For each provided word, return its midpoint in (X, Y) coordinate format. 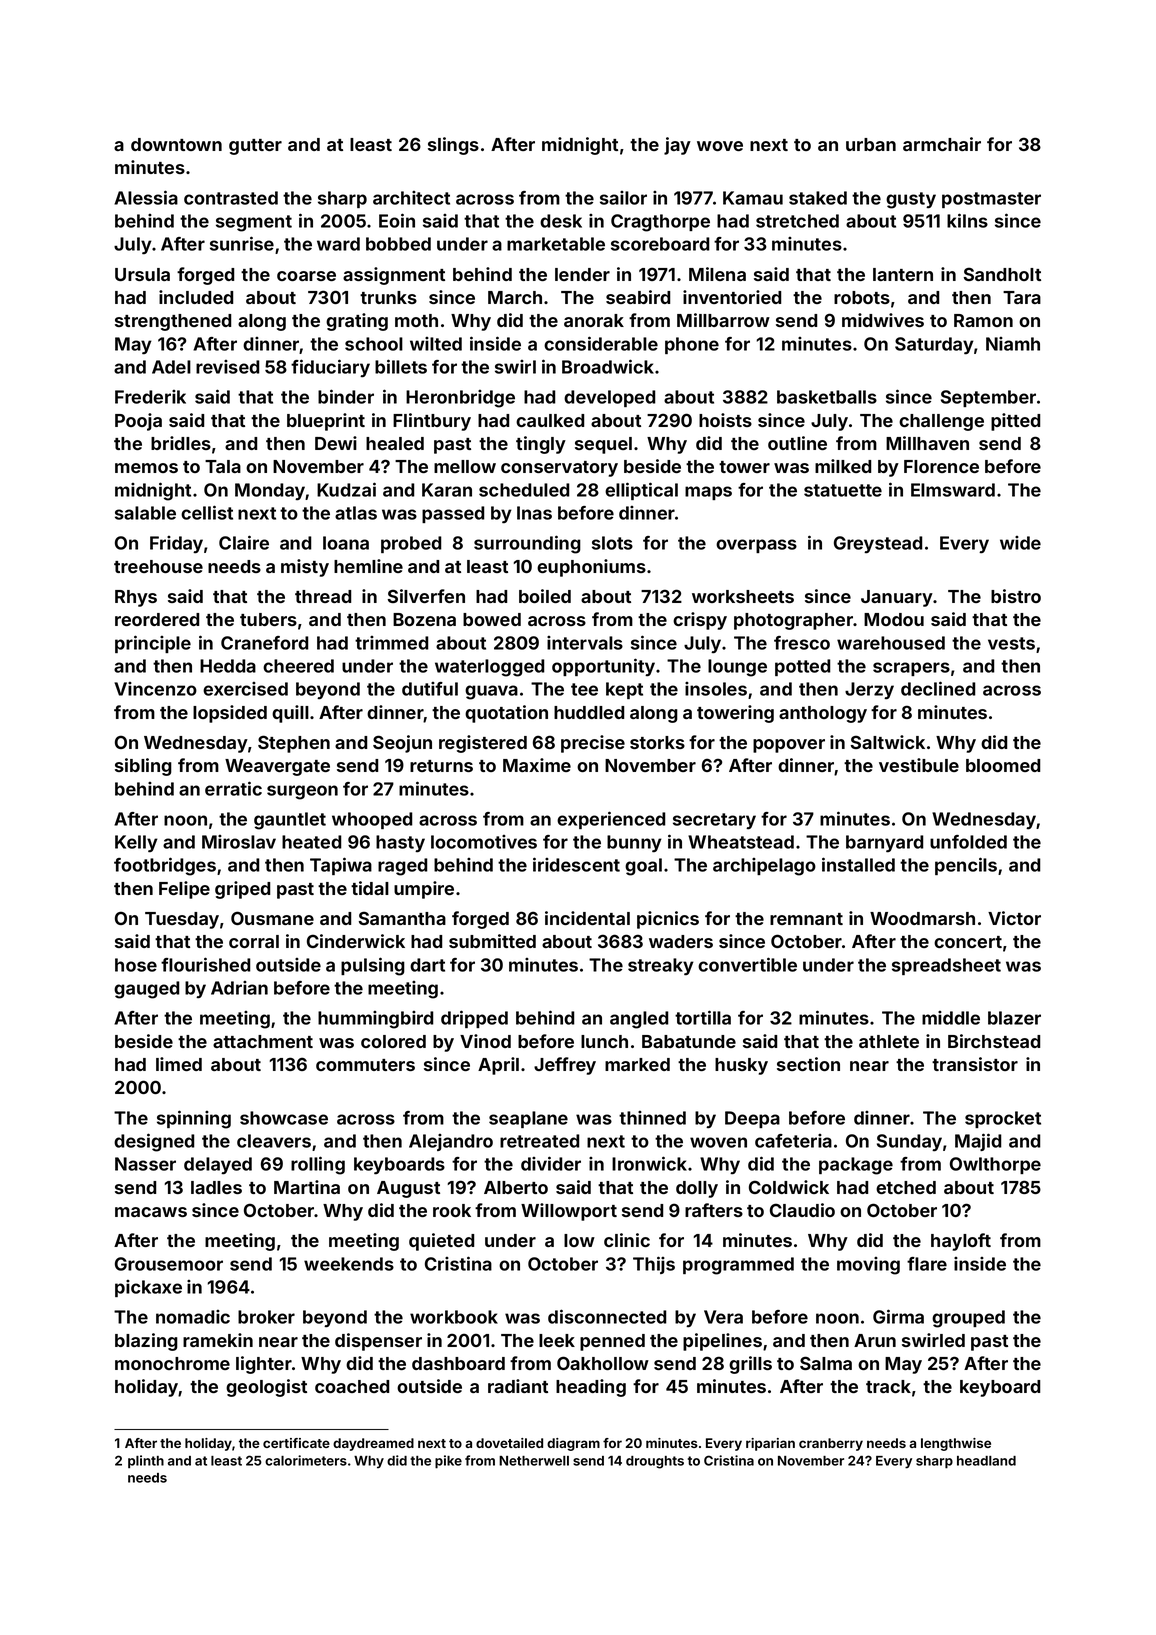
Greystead (878, 545)
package (856, 1166)
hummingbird (375, 1020)
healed (395, 443)
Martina (307, 1187)
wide (1020, 543)
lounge (737, 668)
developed (609, 398)
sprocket (1003, 1119)
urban (871, 144)
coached (352, 1386)
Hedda (228, 666)
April (498, 1066)
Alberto (516, 1187)
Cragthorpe (660, 223)
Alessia (146, 197)
